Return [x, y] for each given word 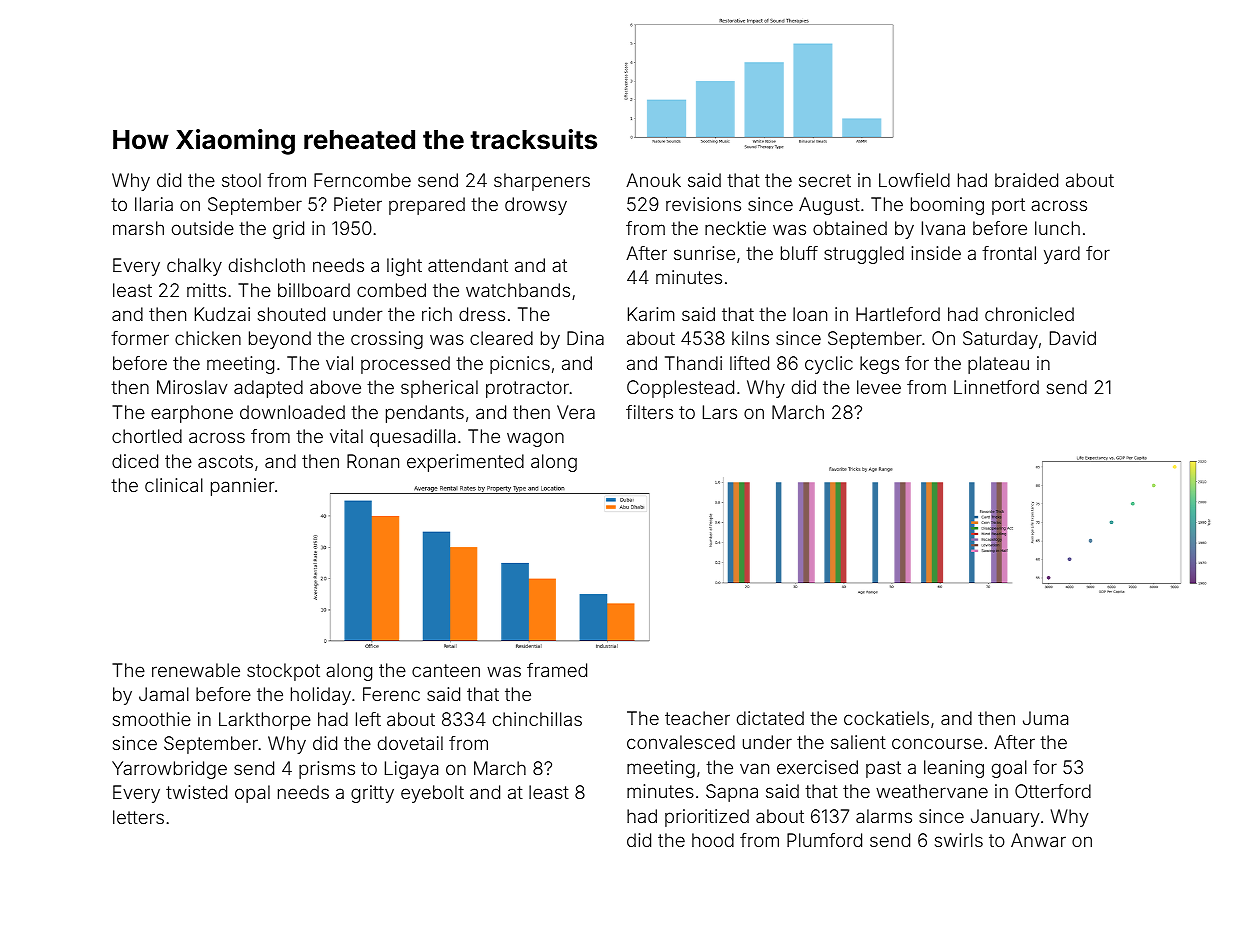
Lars [720, 412]
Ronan [373, 461]
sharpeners [542, 182]
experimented [465, 463]
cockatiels [886, 718]
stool [241, 180]
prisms [327, 770]
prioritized [707, 818]
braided [1026, 180]
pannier [242, 487]
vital [346, 436]
